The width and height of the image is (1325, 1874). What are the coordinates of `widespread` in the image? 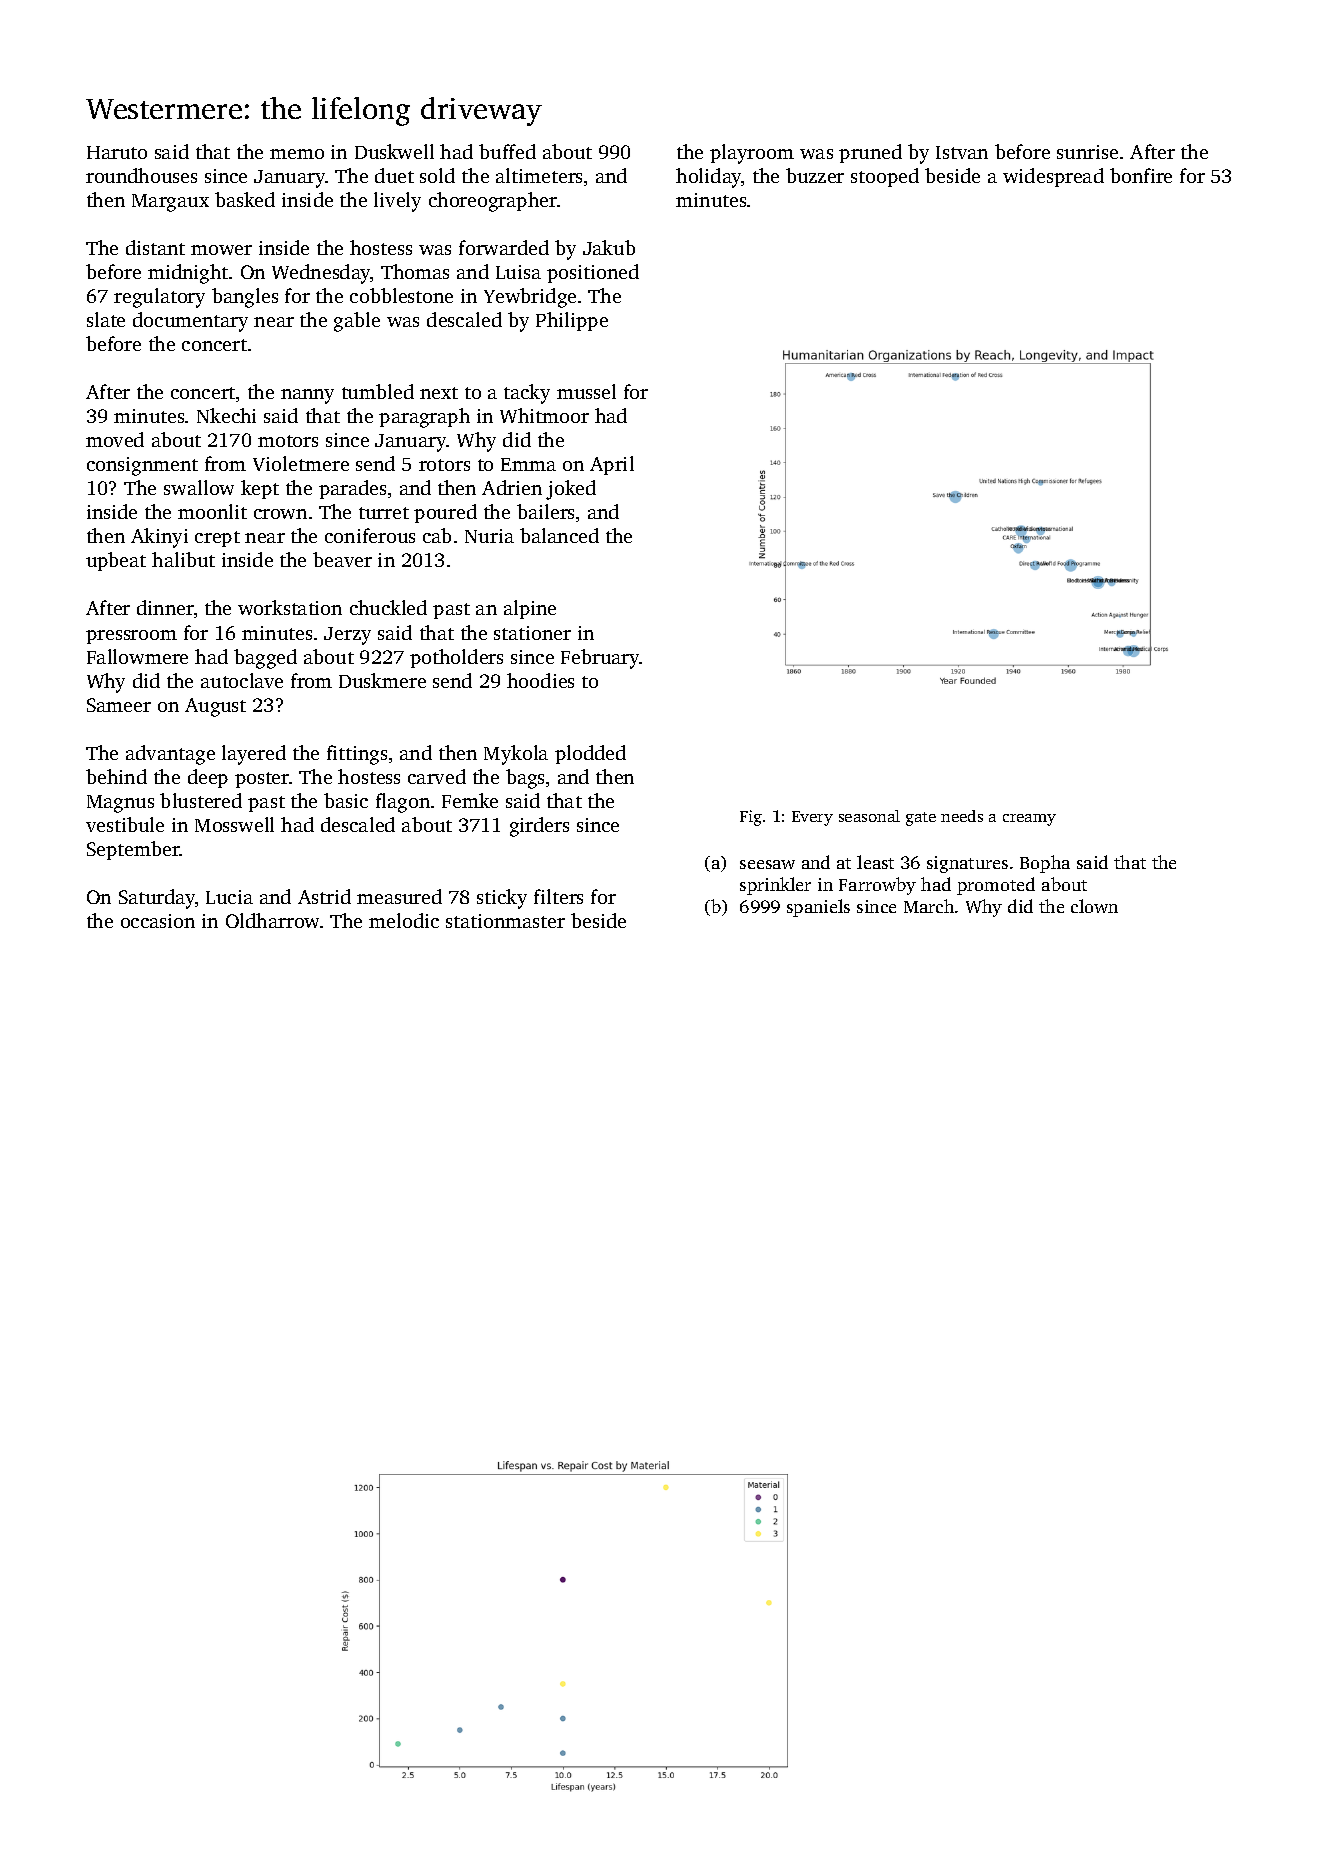 It's located at (1053, 177).
